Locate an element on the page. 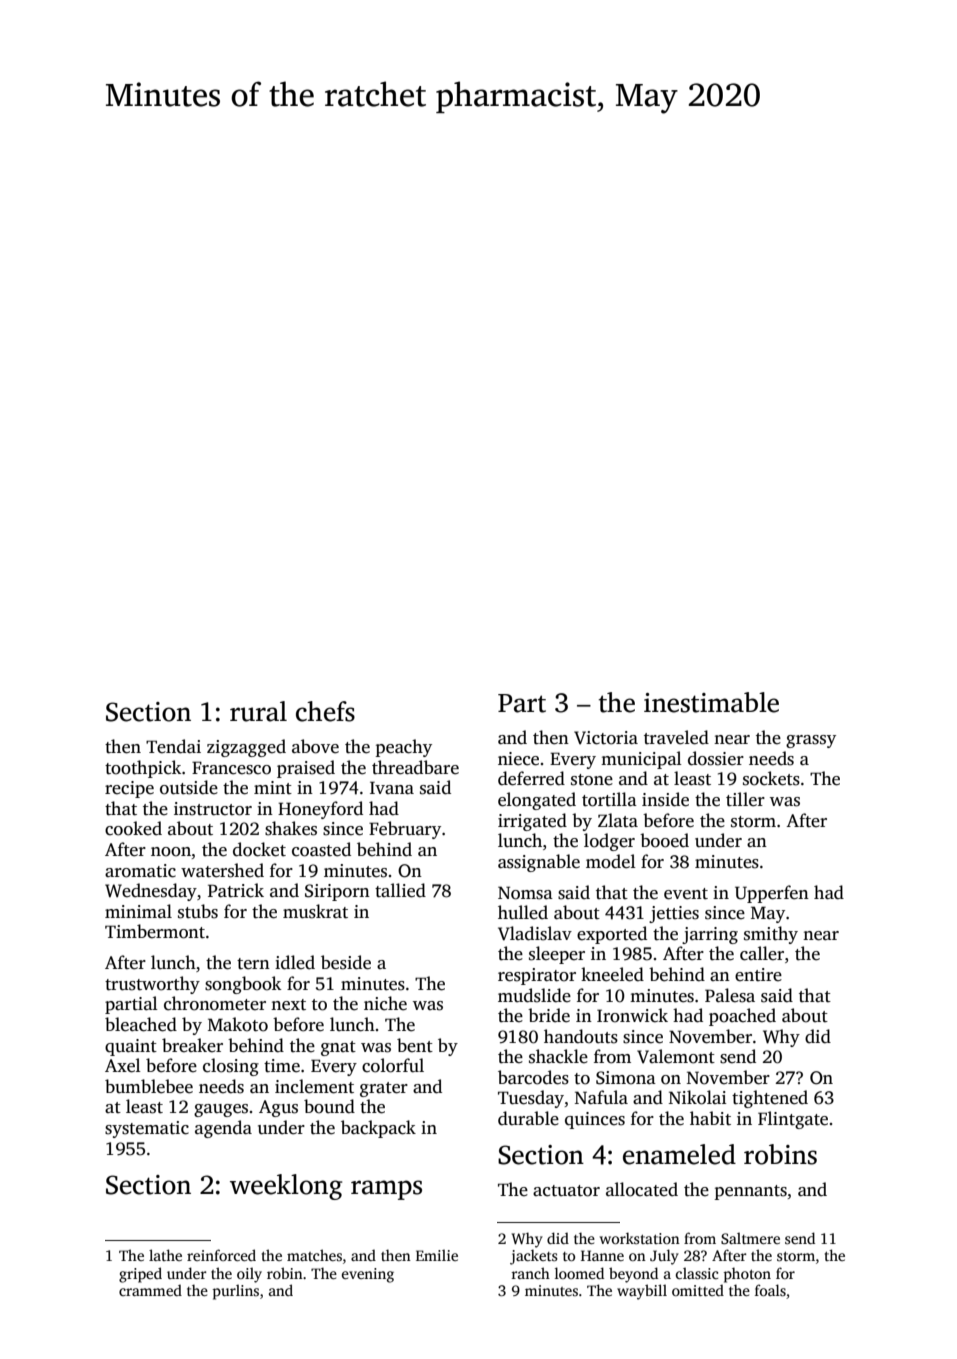 Image resolution: width=957 pixels, height=1359 pixels. crammed is located at coordinates (150, 1290).
